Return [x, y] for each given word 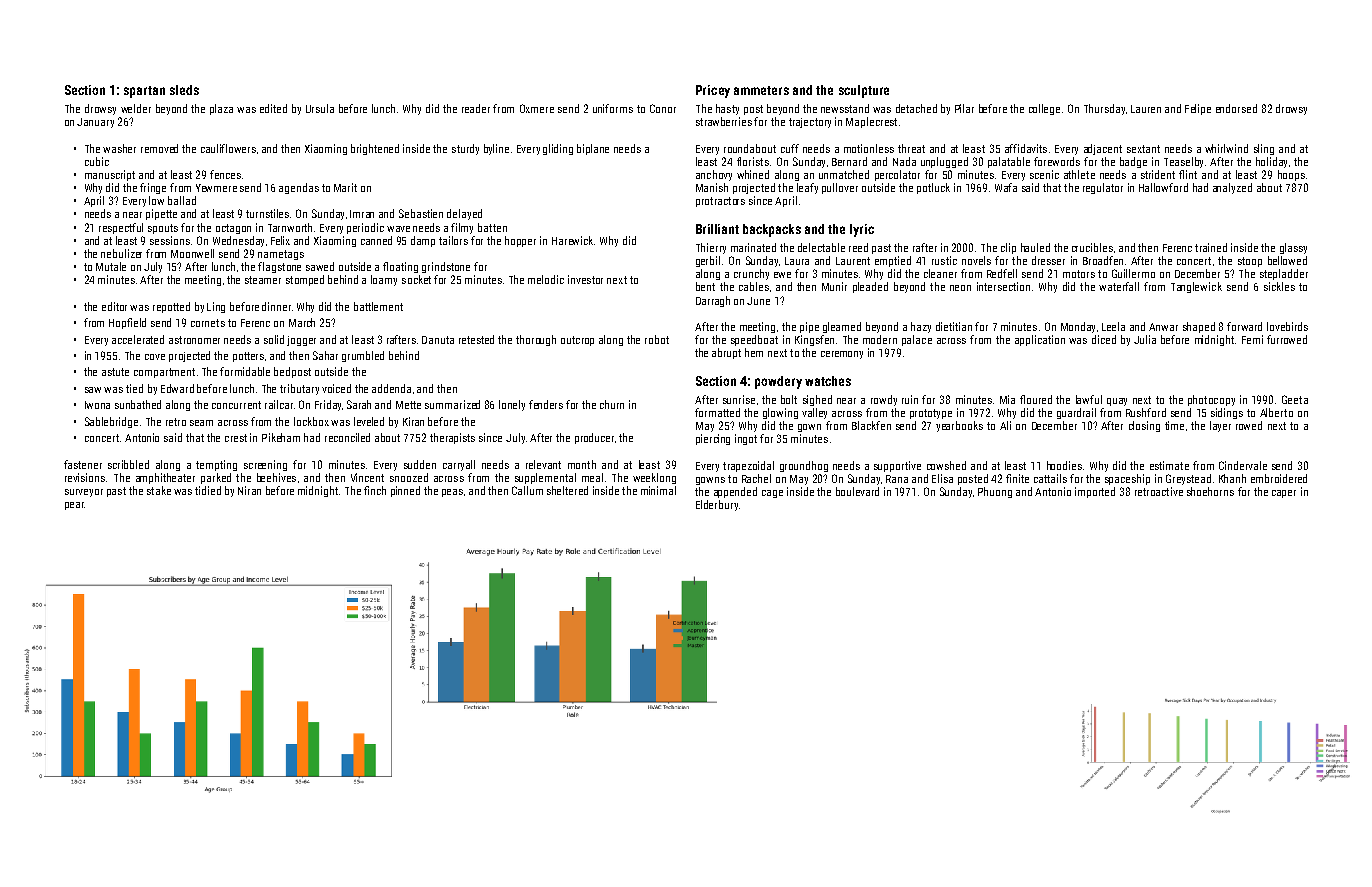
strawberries [724, 121]
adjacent [1103, 149]
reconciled [347, 437]
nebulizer [121, 253]
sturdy [465, 149]
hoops [1291, 175]
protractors [720, 202]
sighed [817, 400]
